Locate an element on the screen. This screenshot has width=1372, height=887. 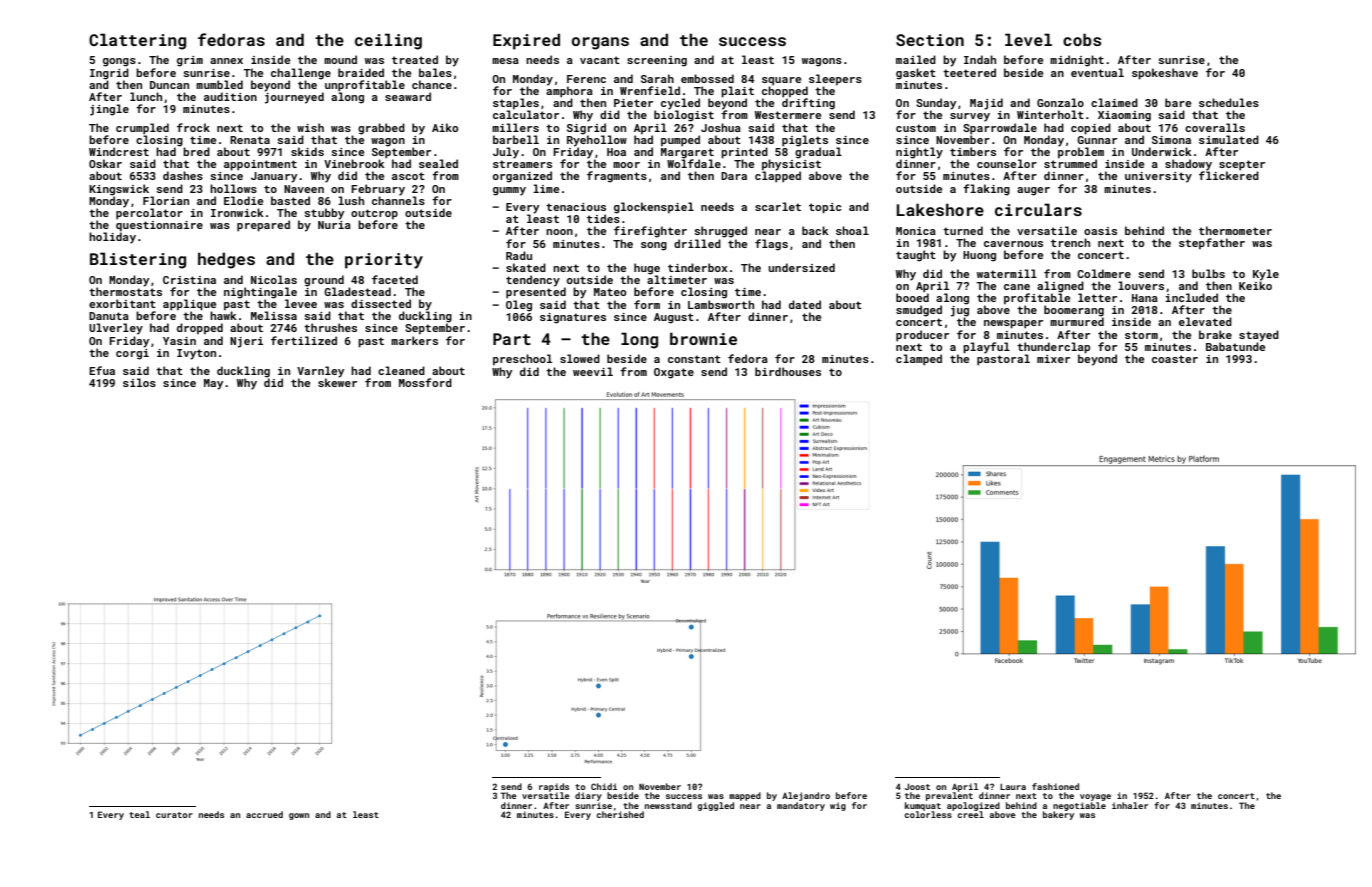
Alejandro is located at coordinates (806, 796).
